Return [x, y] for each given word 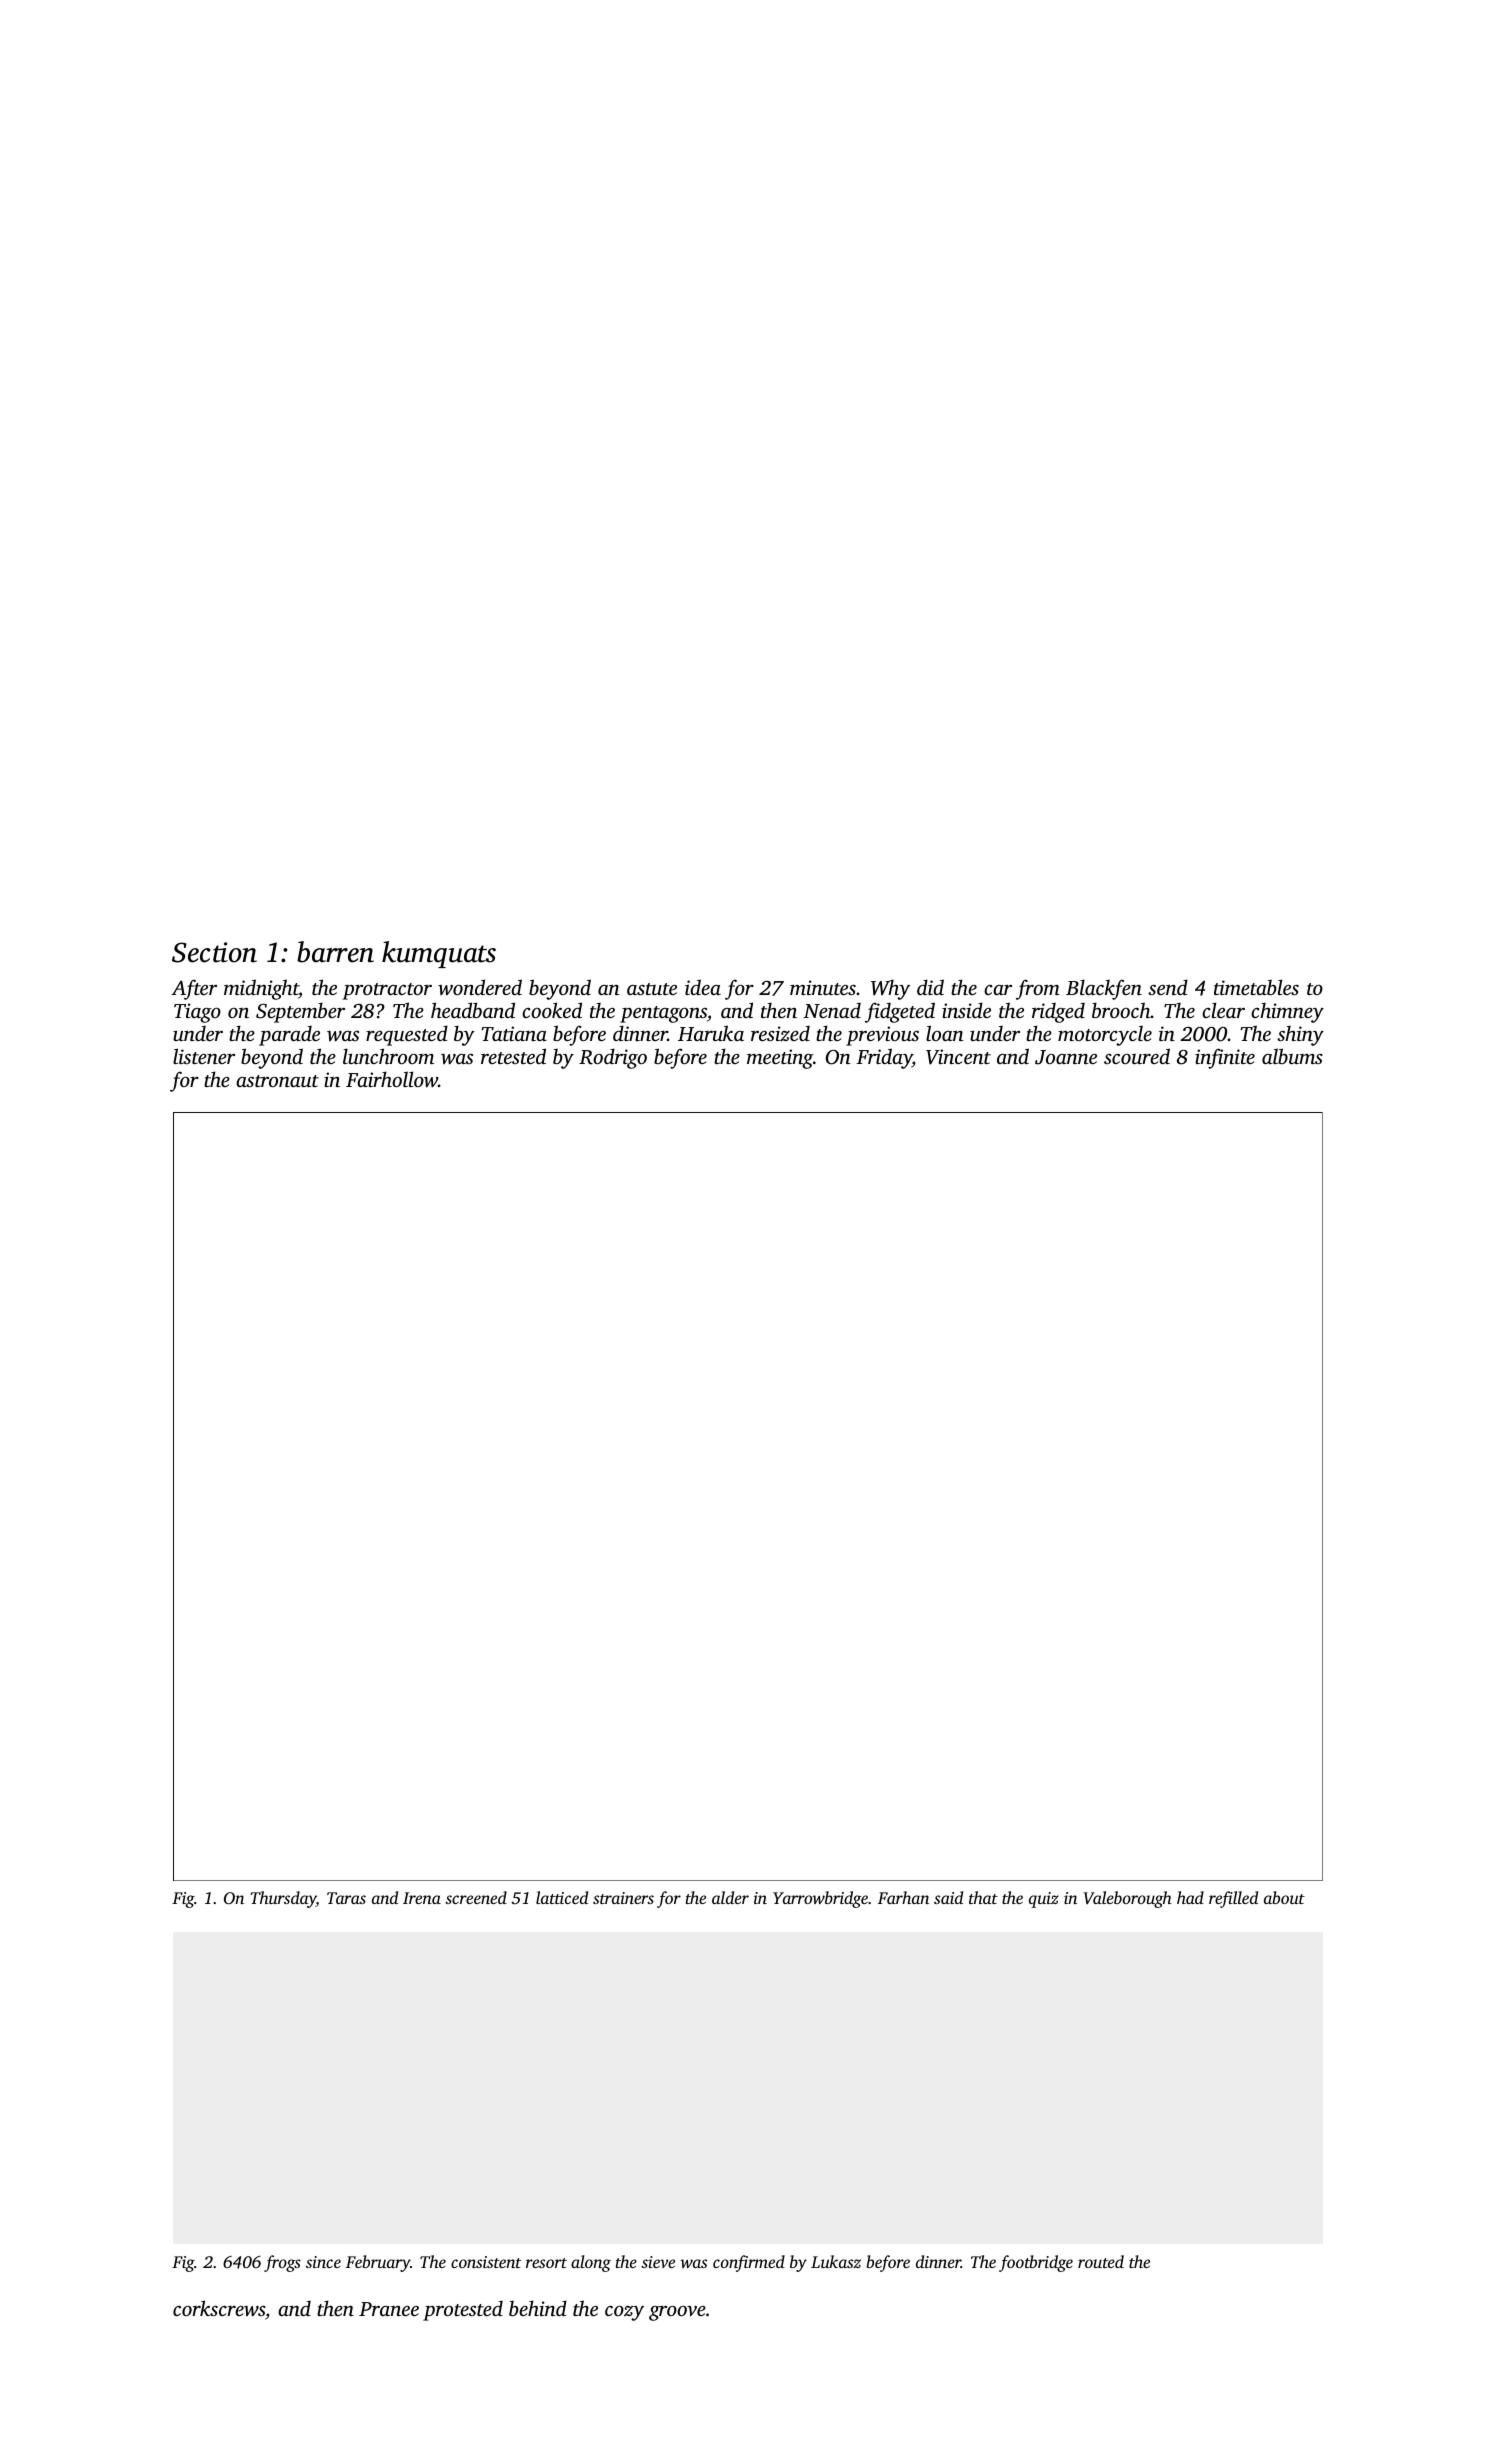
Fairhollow [392, 1079]
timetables [1256, 987]
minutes [823, 987]
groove [677, 2313]
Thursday [283, 1899]
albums [1292, 1056]
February [378, 2263]
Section [214, 952]
